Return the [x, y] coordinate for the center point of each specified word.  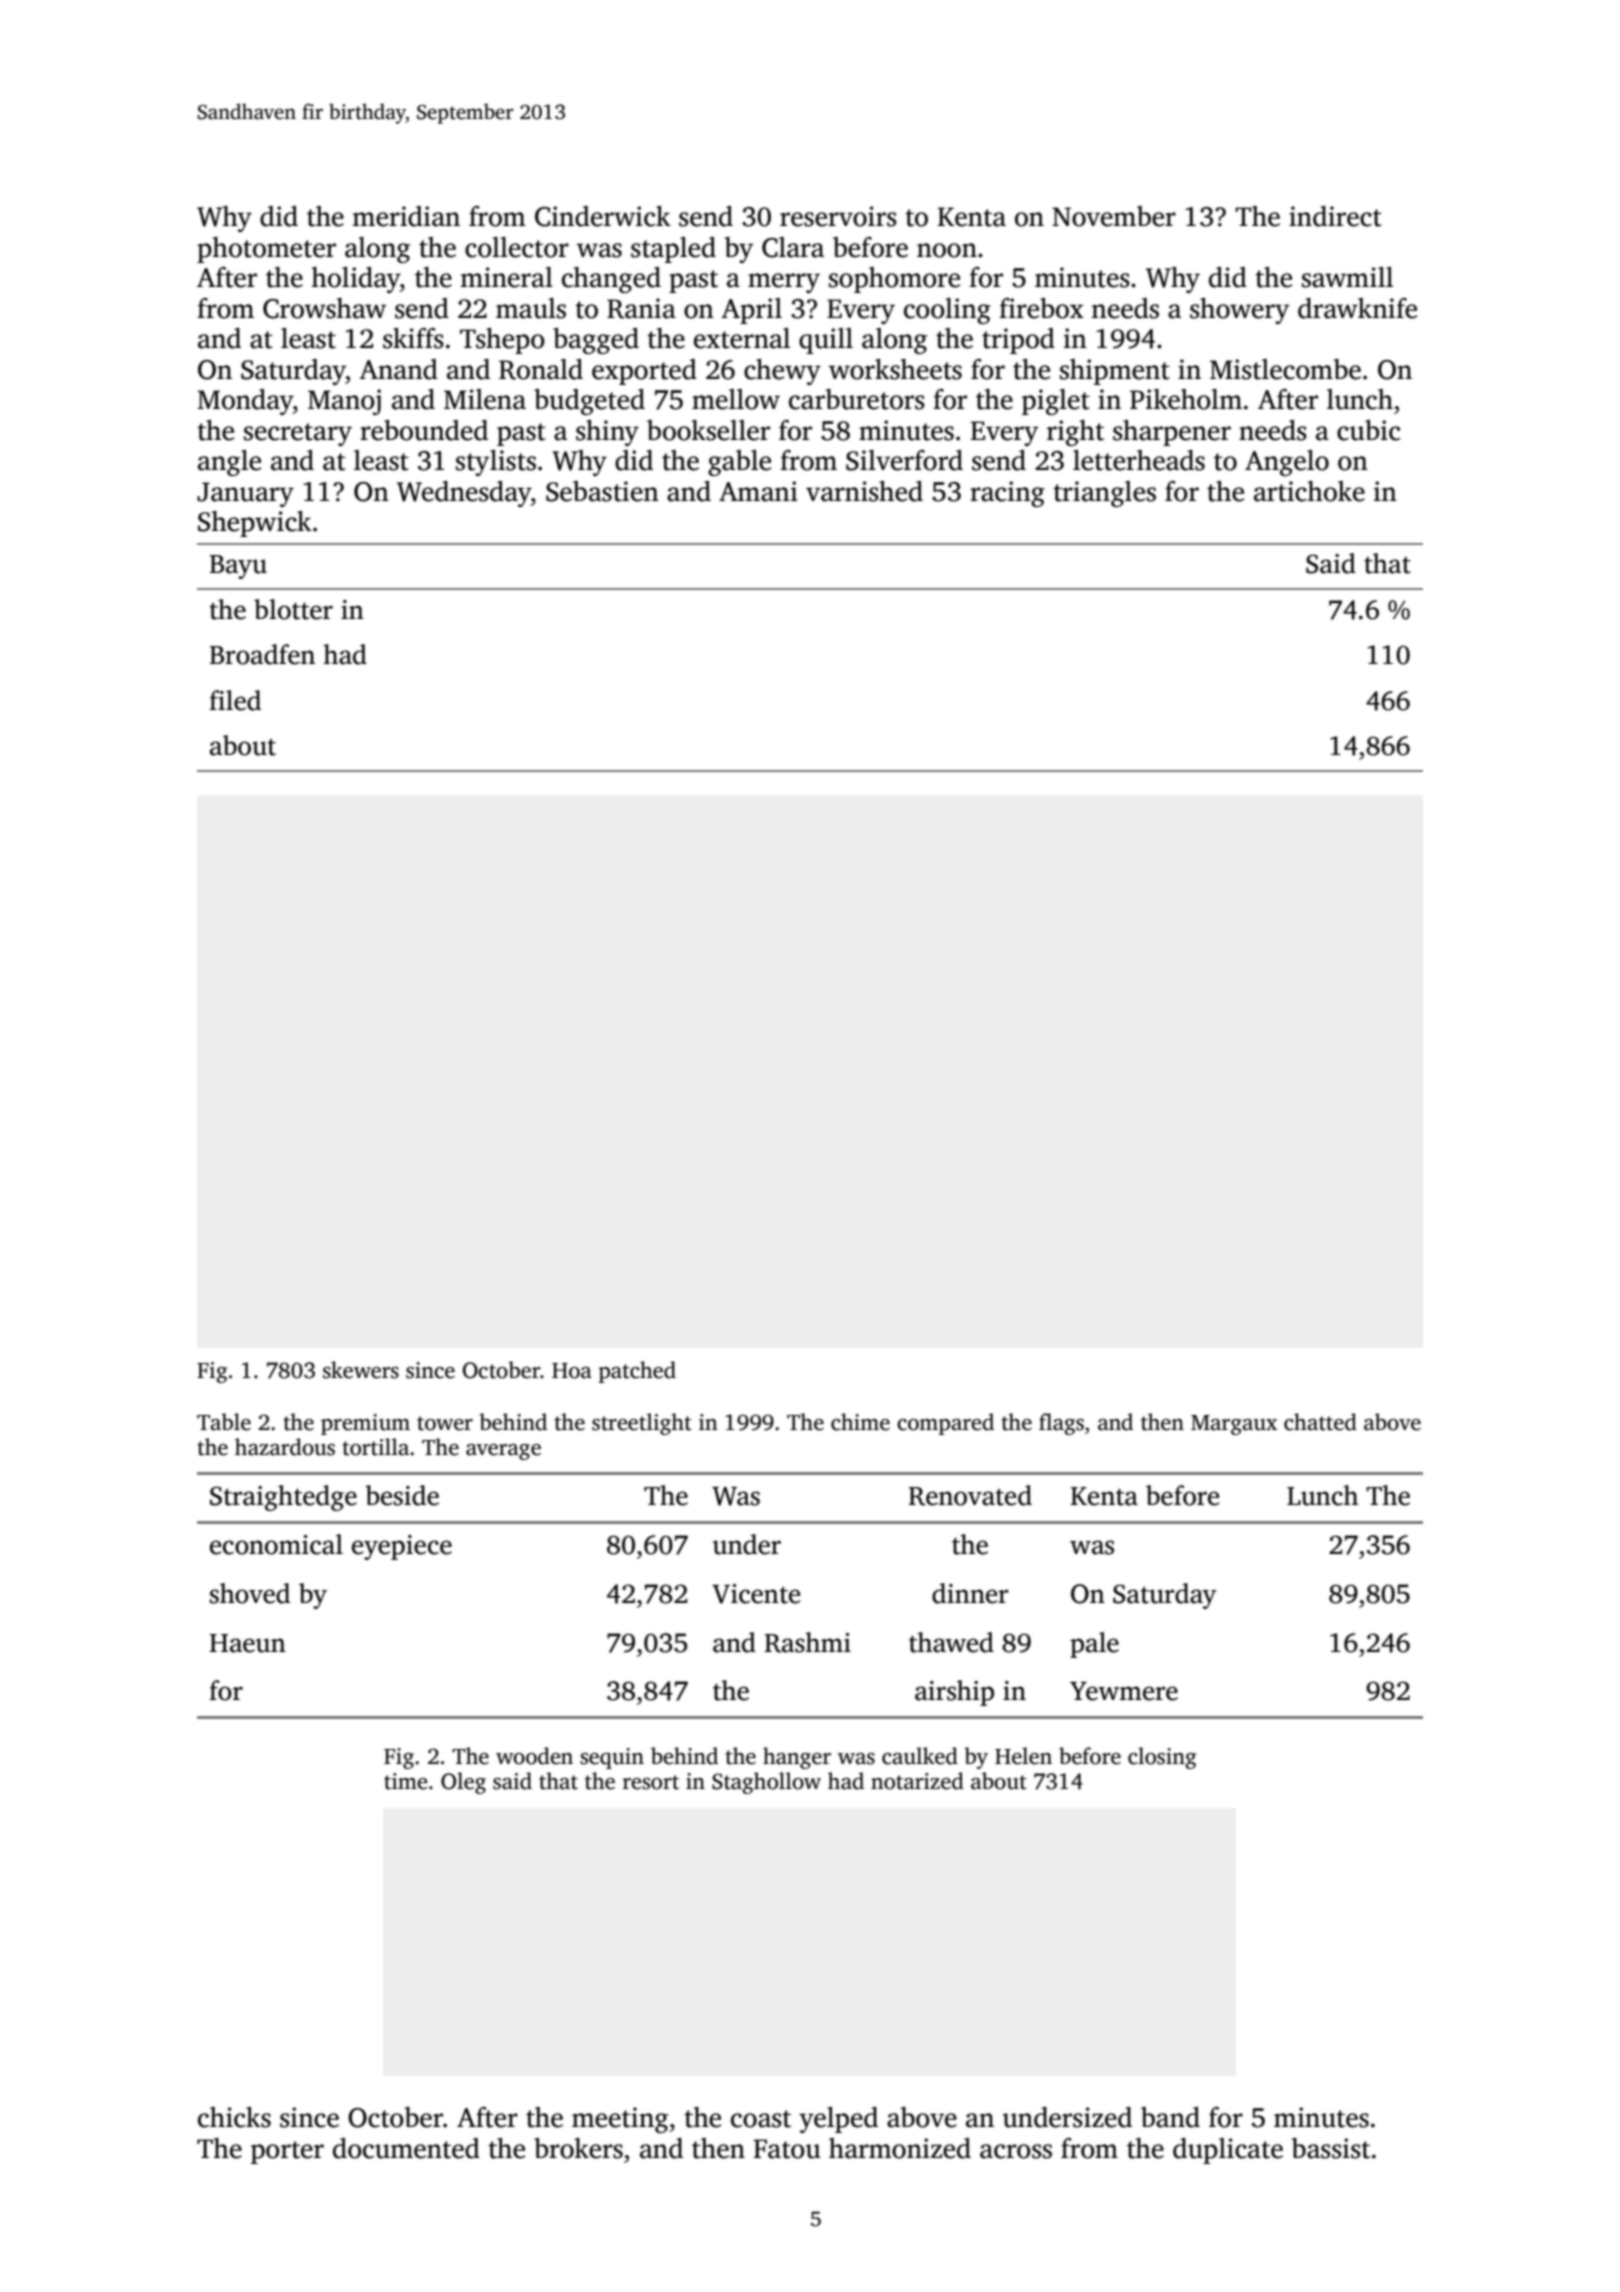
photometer [266, 250]
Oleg [463, 1783]
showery [1239, 311]
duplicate [1228, 2151]
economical [276, 1544]
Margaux [1234, 1425]
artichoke [1309, 491]
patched [637, 1372]
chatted [1320, 1422]
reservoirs [838, 216]
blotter [293, 609]
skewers [361, 1370]
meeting [620, 2120]
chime [860, 1422]
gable [739, 463]
